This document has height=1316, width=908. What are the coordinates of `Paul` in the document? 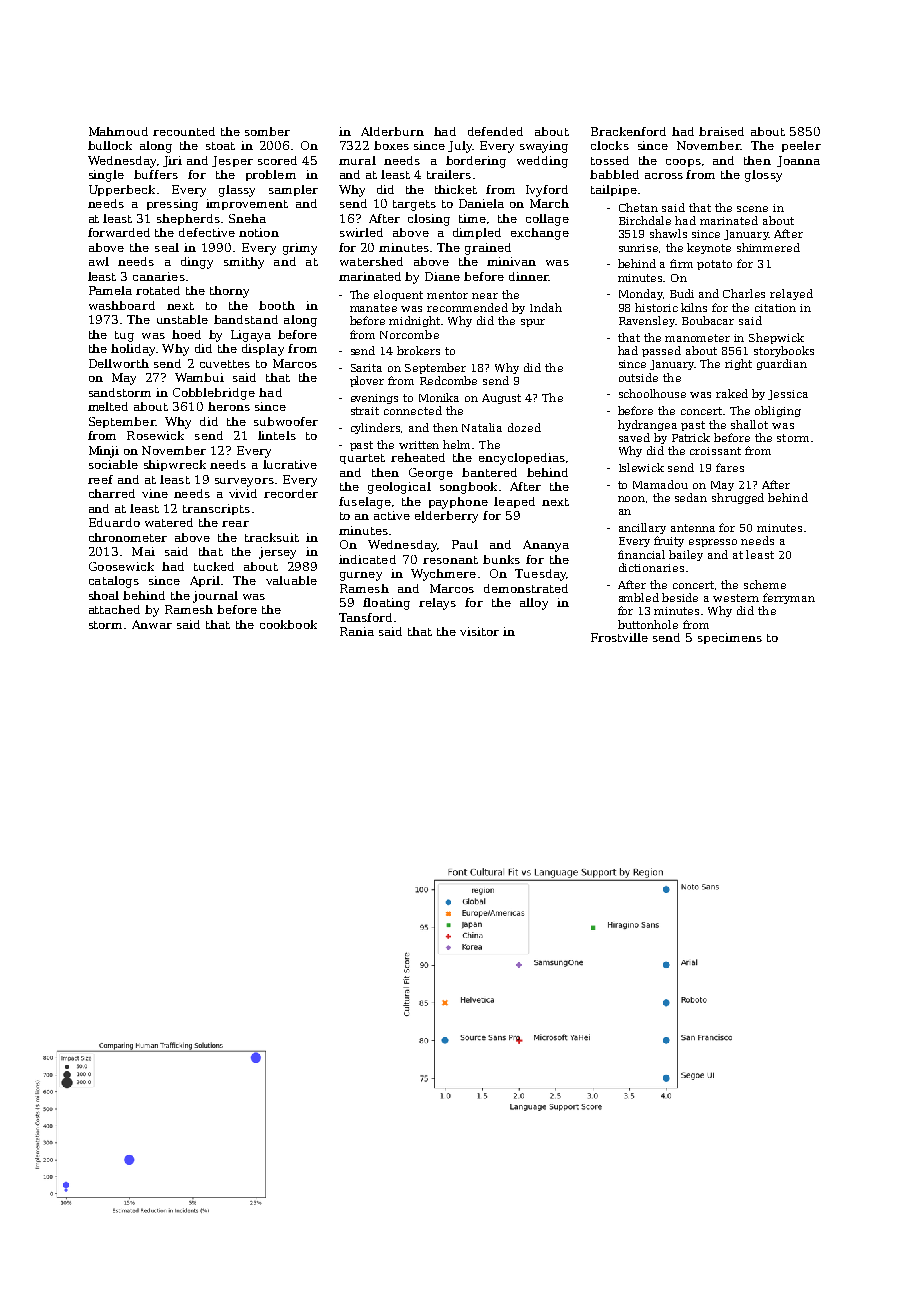 It's located at (465, 544).
